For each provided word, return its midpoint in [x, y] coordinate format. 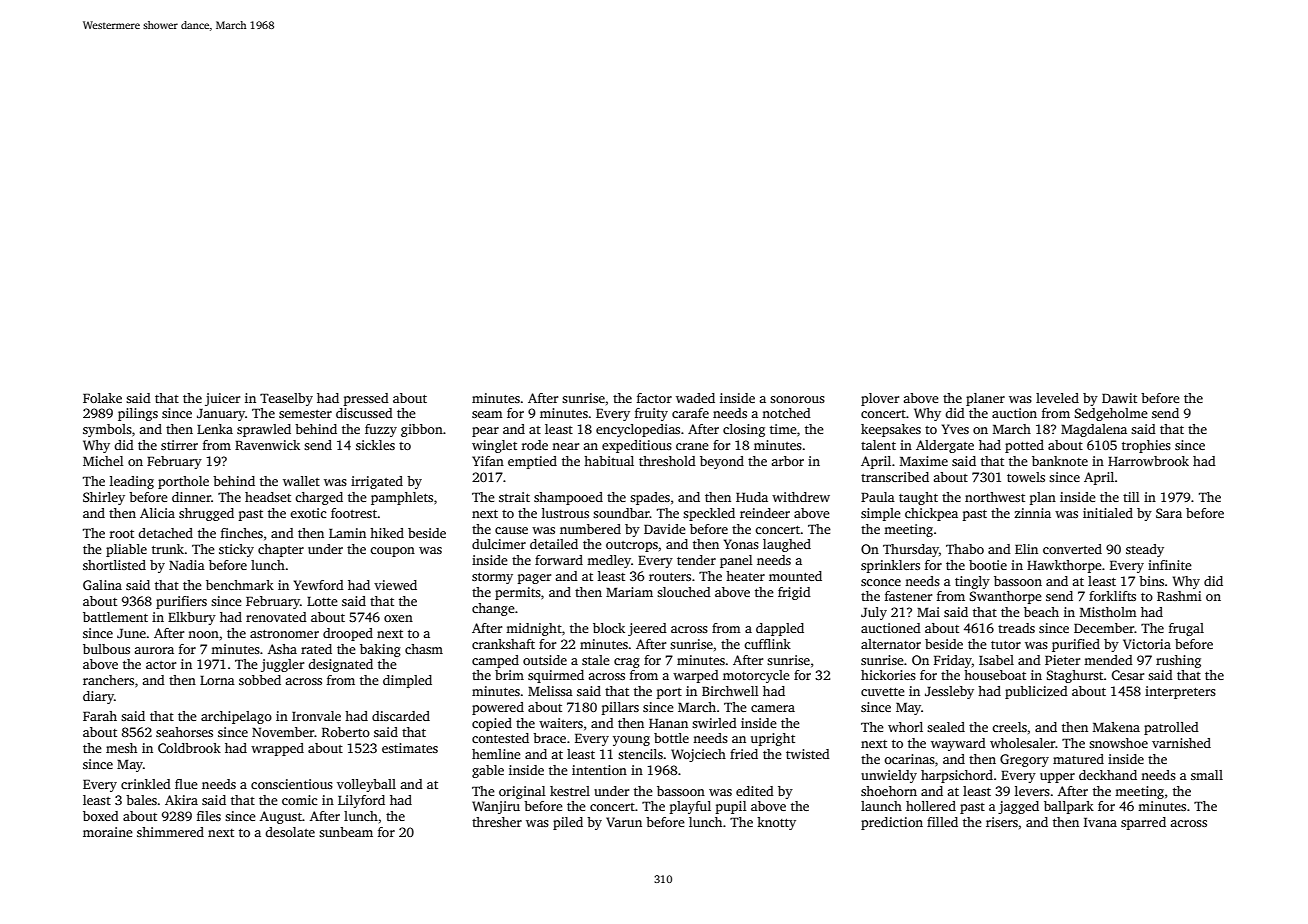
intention [599, 770]
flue [186, 784]
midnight [534, 629]
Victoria [1147, 644]
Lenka [215, 429]
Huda [752, 497]
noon [203, 634]
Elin [1026, 549]
